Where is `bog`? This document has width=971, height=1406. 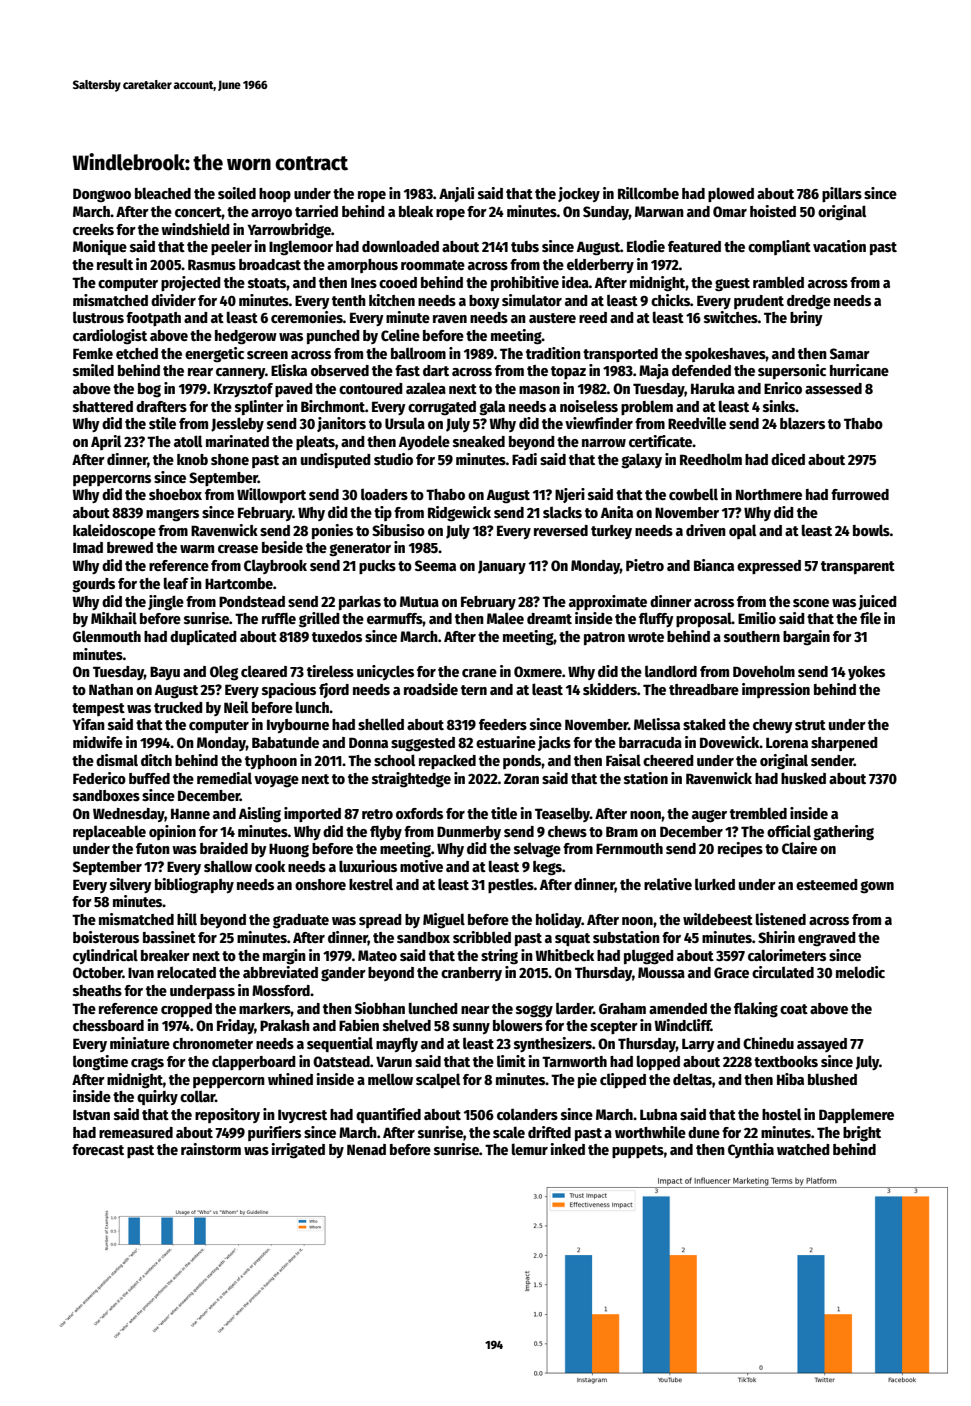
bog is located at coordinates (149, 390).
